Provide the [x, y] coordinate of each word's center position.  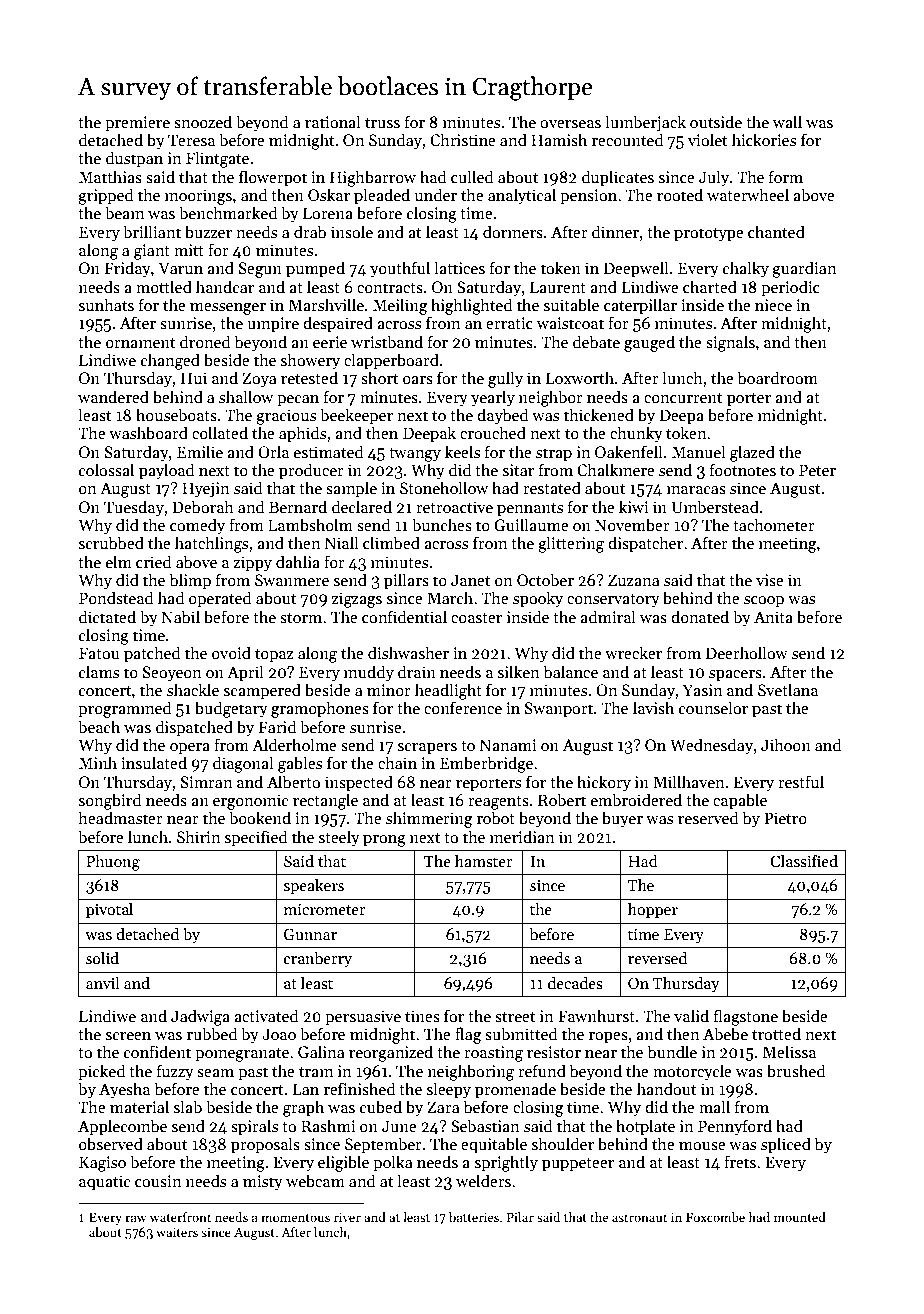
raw [136, 1218]
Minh [98, 762]
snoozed [203, 122]
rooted [680, 194]
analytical [522, 196]
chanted [776, 231]
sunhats [106, 304]
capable [740, 801]
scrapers [427, 749]
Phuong [113, 863]
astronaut [639, 1218]
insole [352, 232]
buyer [622, 819]
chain [397, 762]
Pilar [520, 1217]
